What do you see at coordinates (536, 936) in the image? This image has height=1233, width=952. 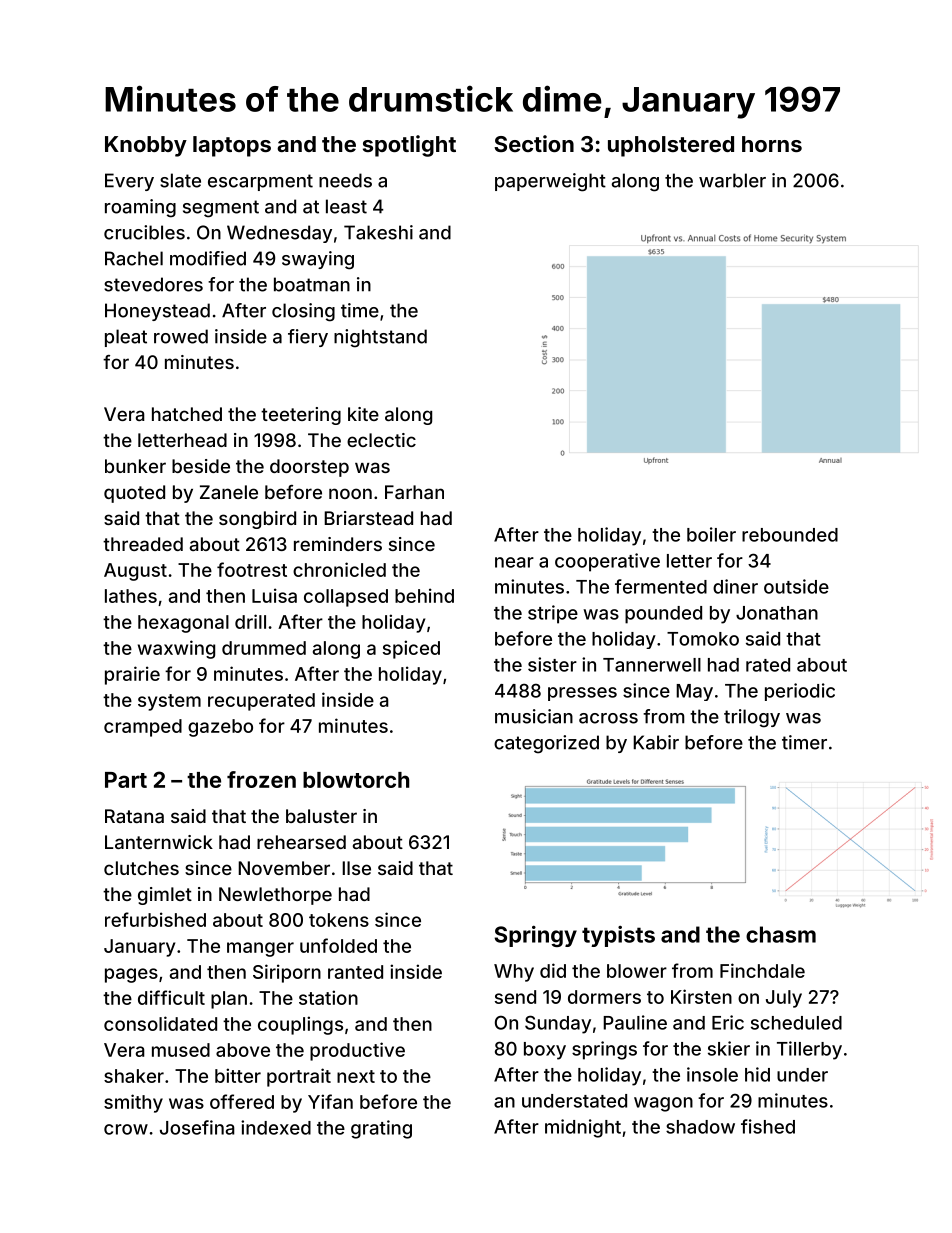 I see `Springy` at bounding box center [536, 936].
